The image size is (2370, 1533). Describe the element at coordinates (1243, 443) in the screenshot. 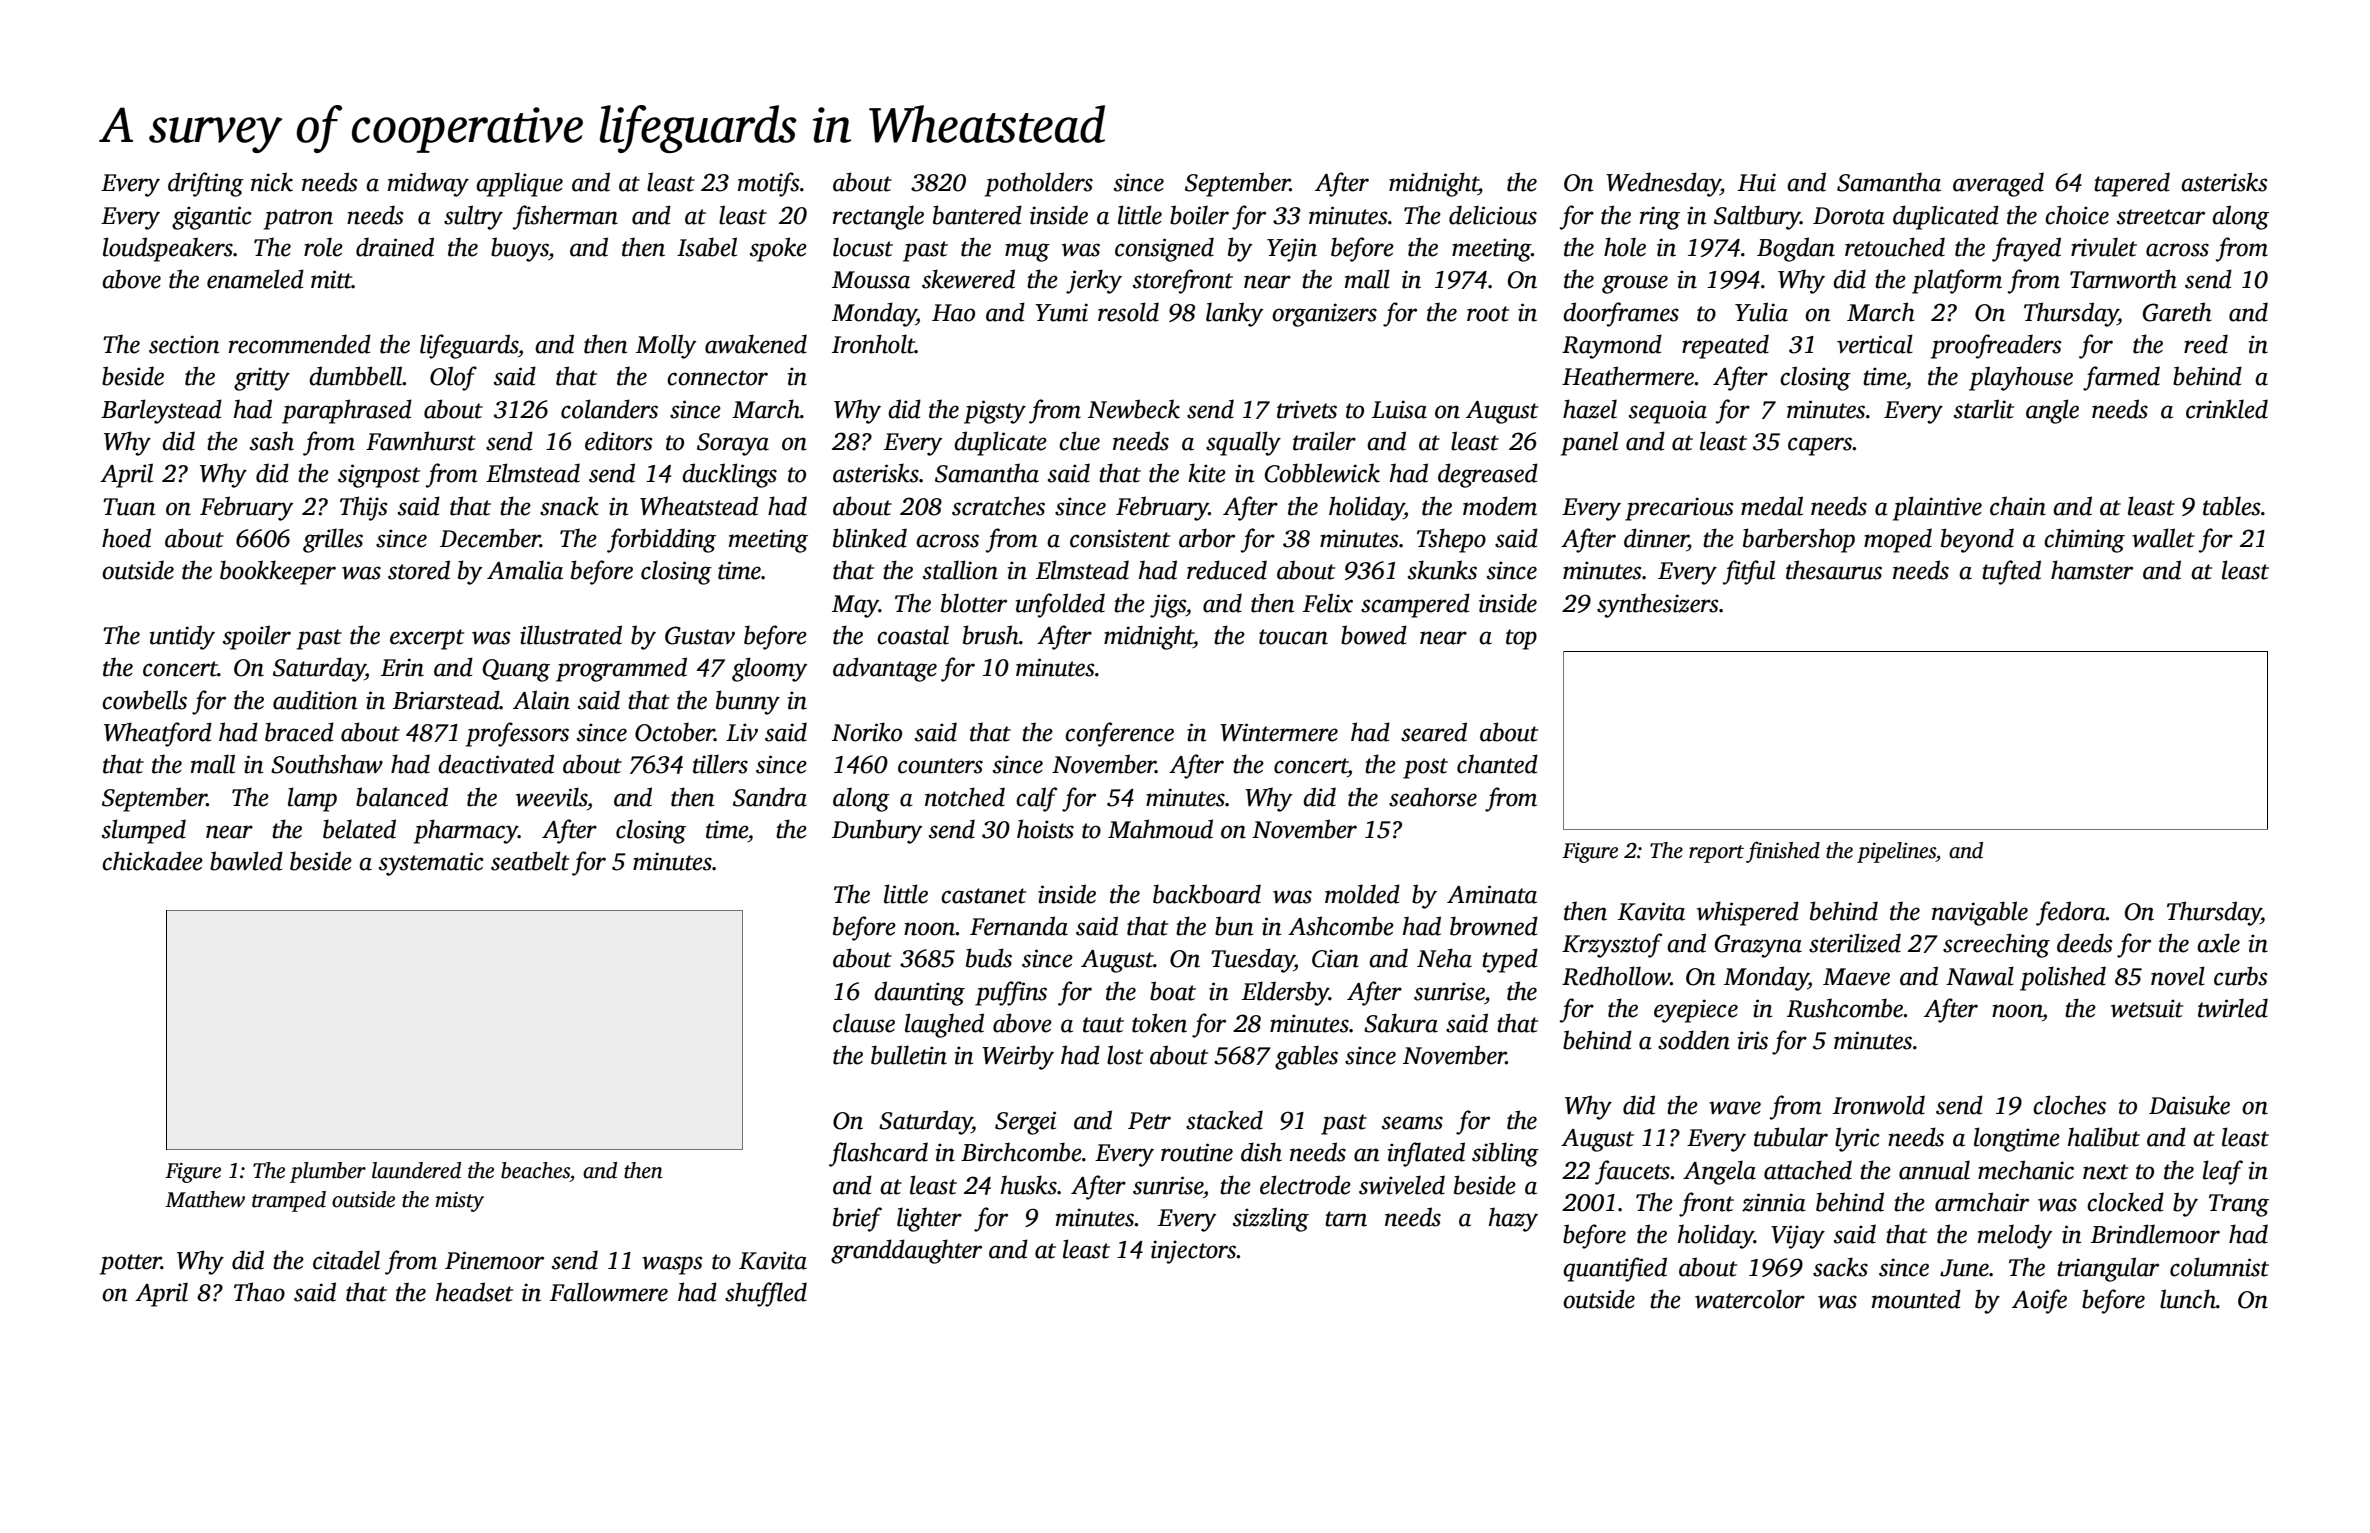

I see `squally` at that location.
